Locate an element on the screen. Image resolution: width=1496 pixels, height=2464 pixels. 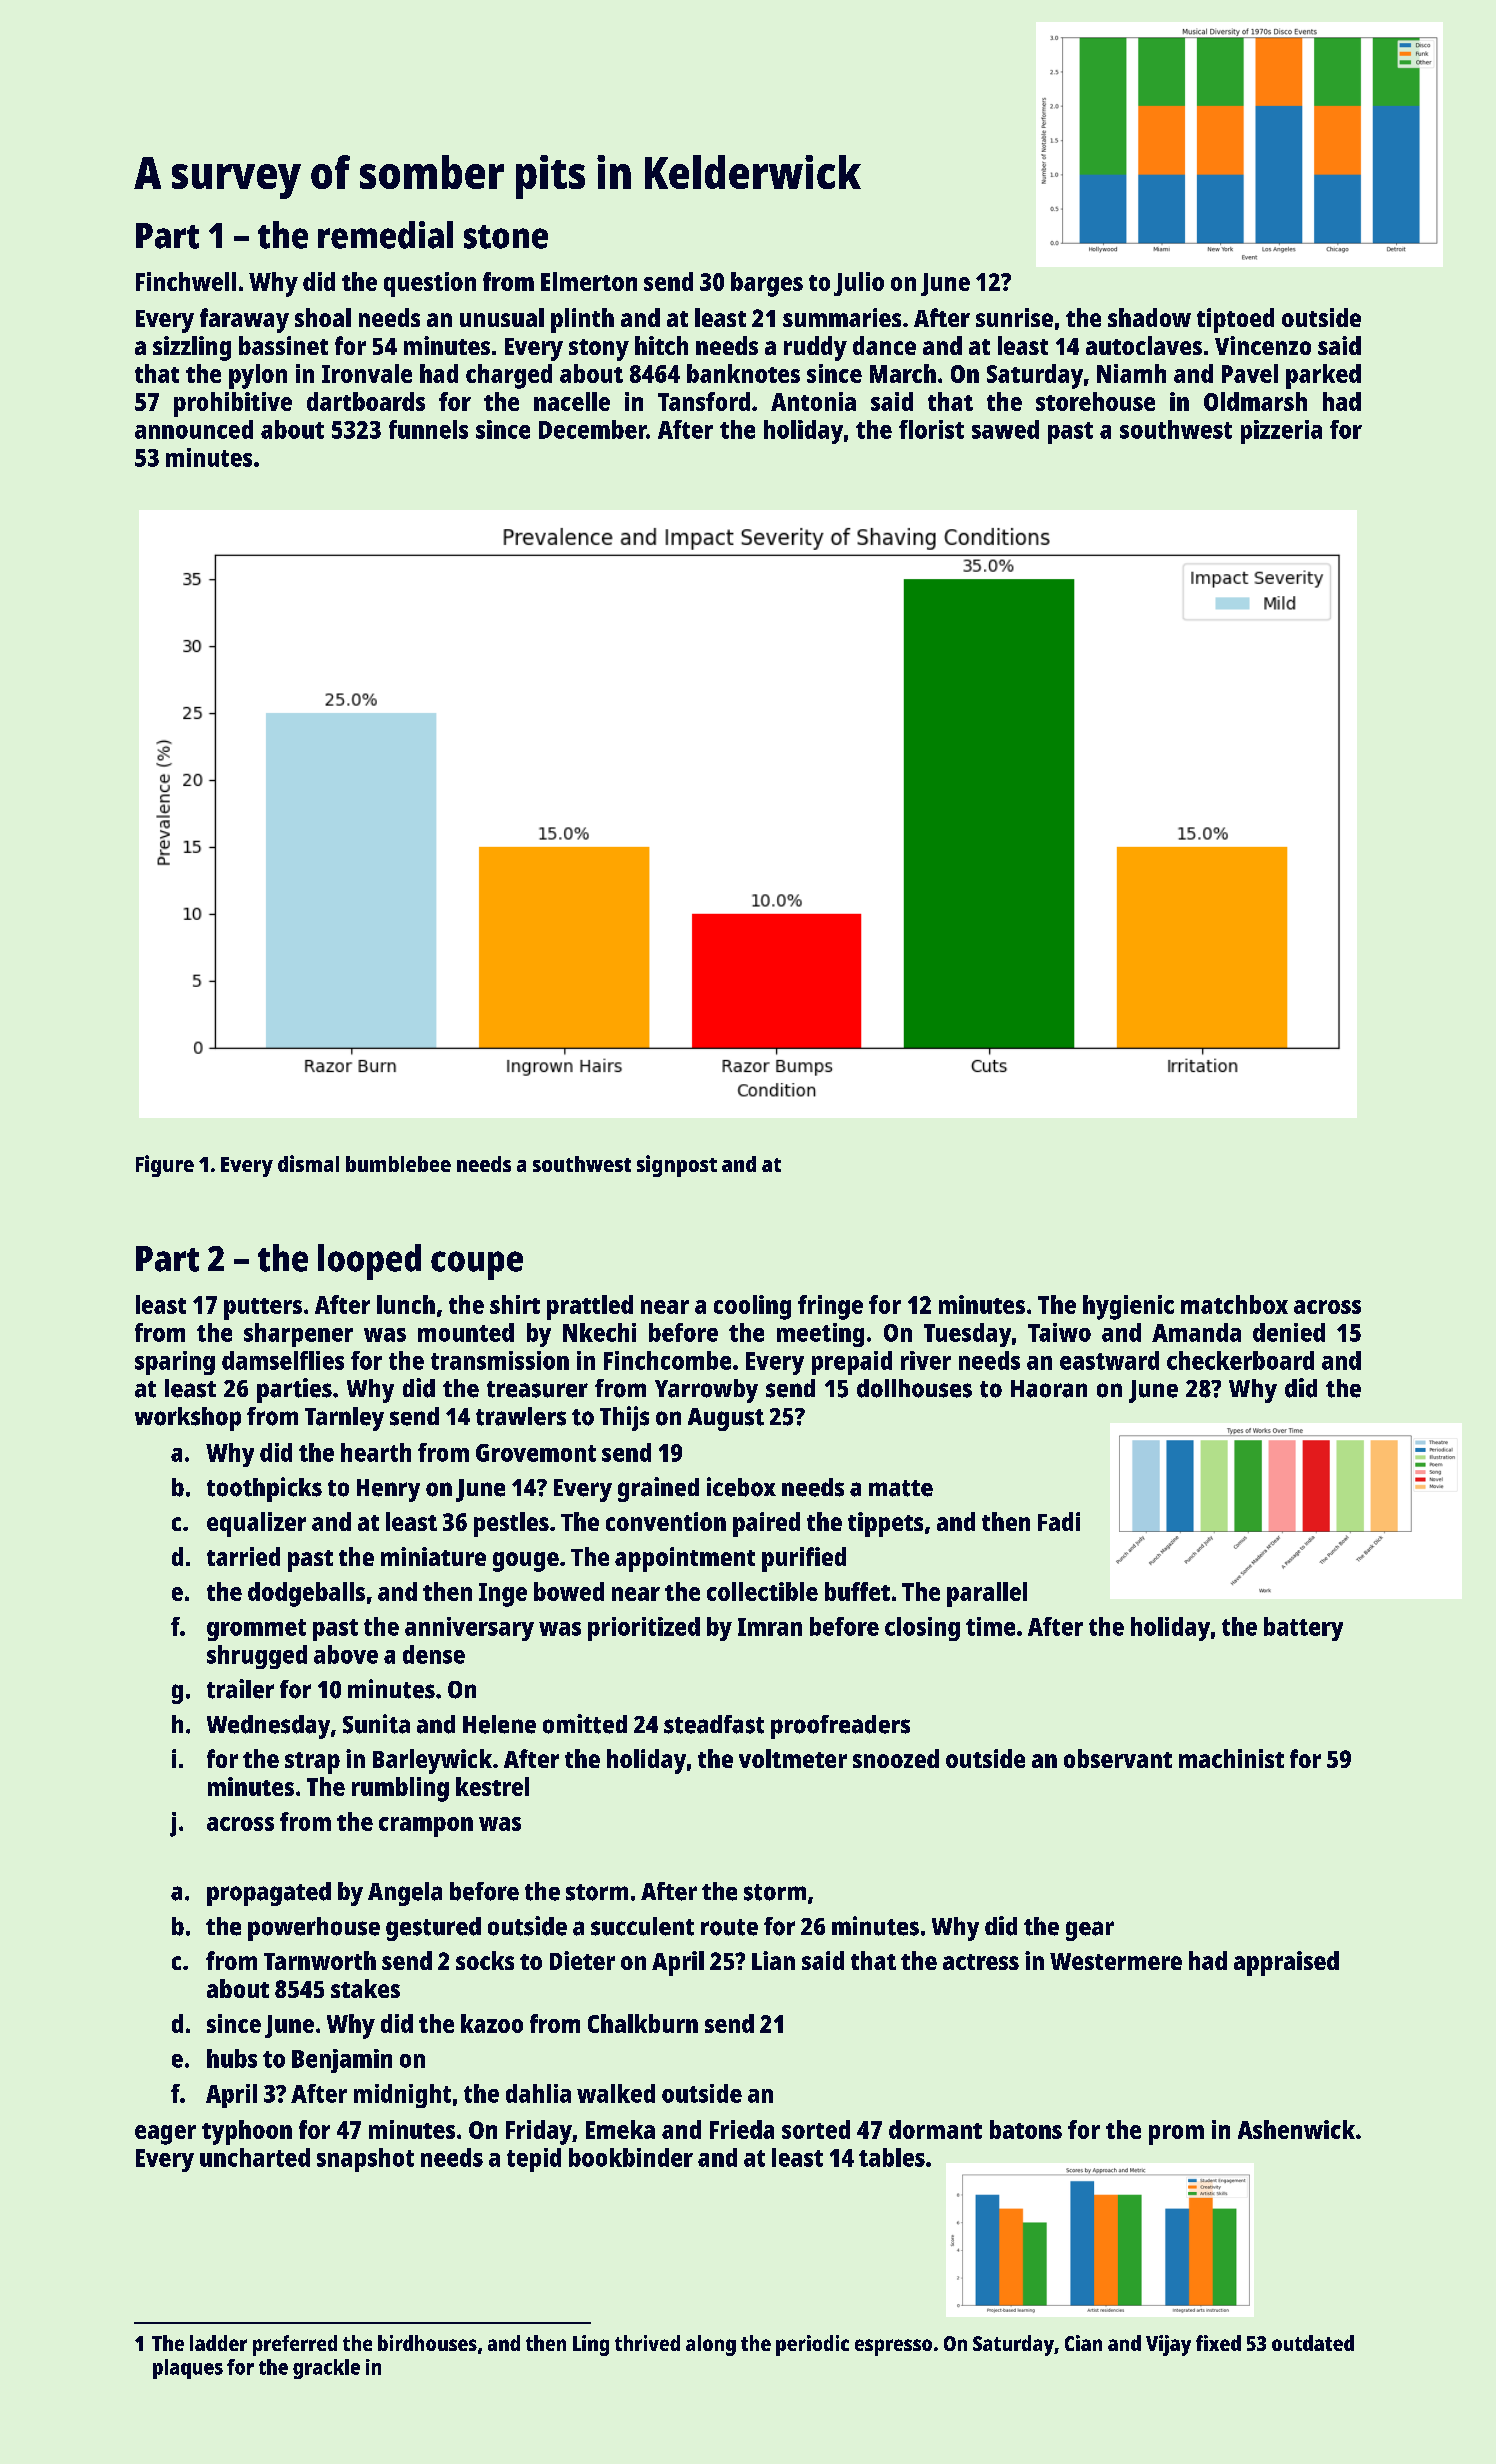
trailer is located at coordinates (240, 1689).
